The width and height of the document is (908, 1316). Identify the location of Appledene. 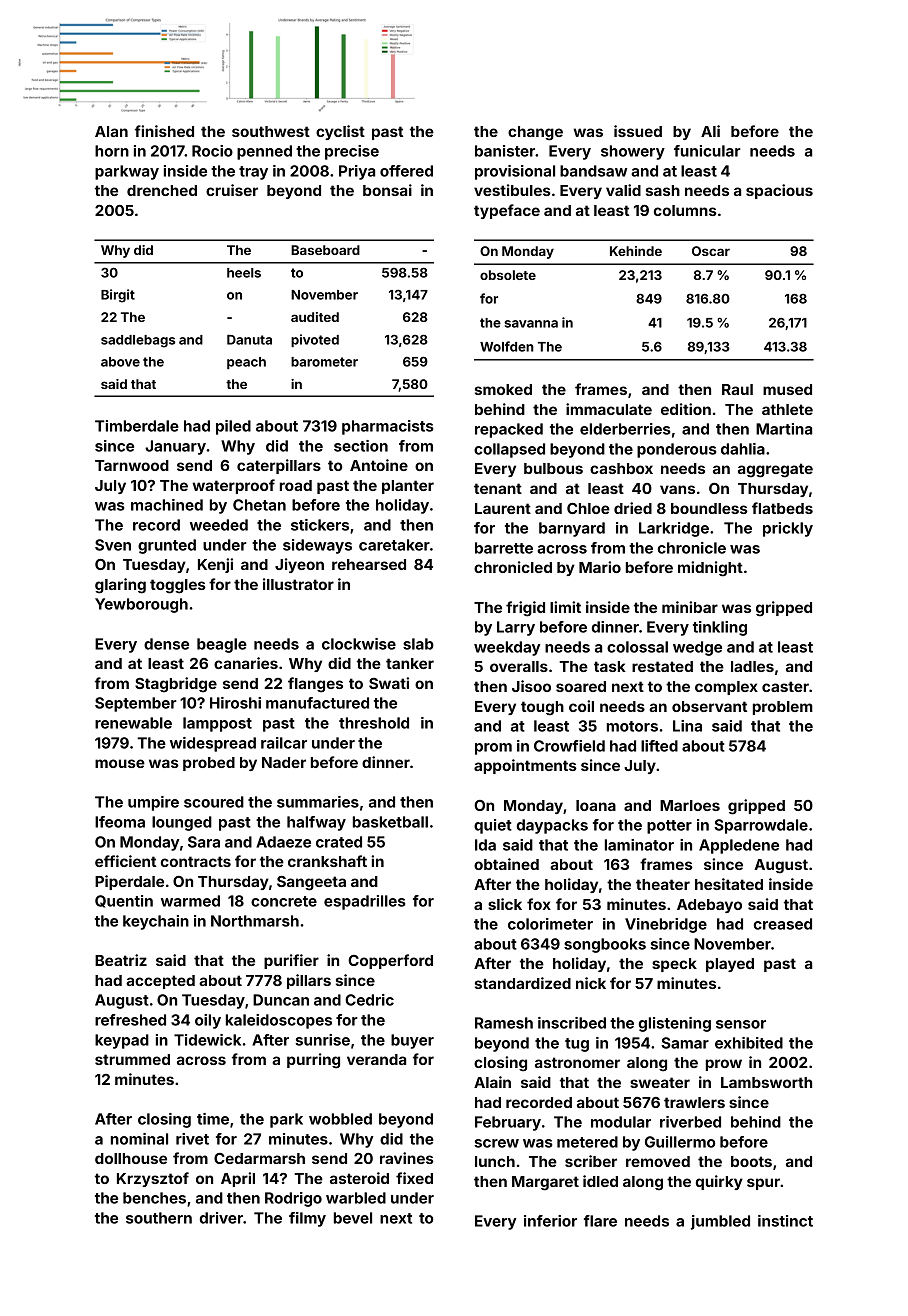
(739, 846).
